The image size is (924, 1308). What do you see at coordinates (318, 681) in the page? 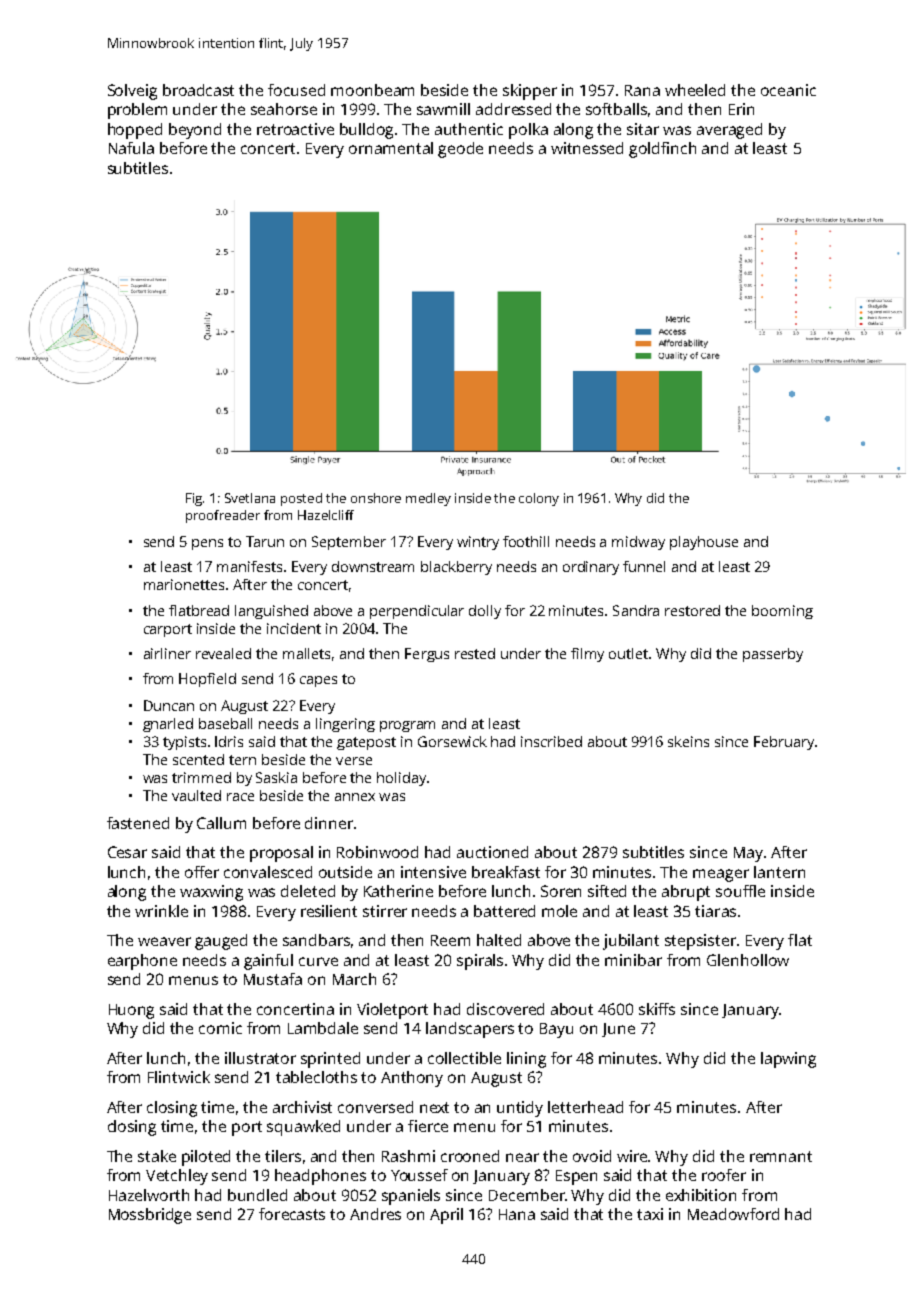
I see `capes` at bounding box center [318, 681].
